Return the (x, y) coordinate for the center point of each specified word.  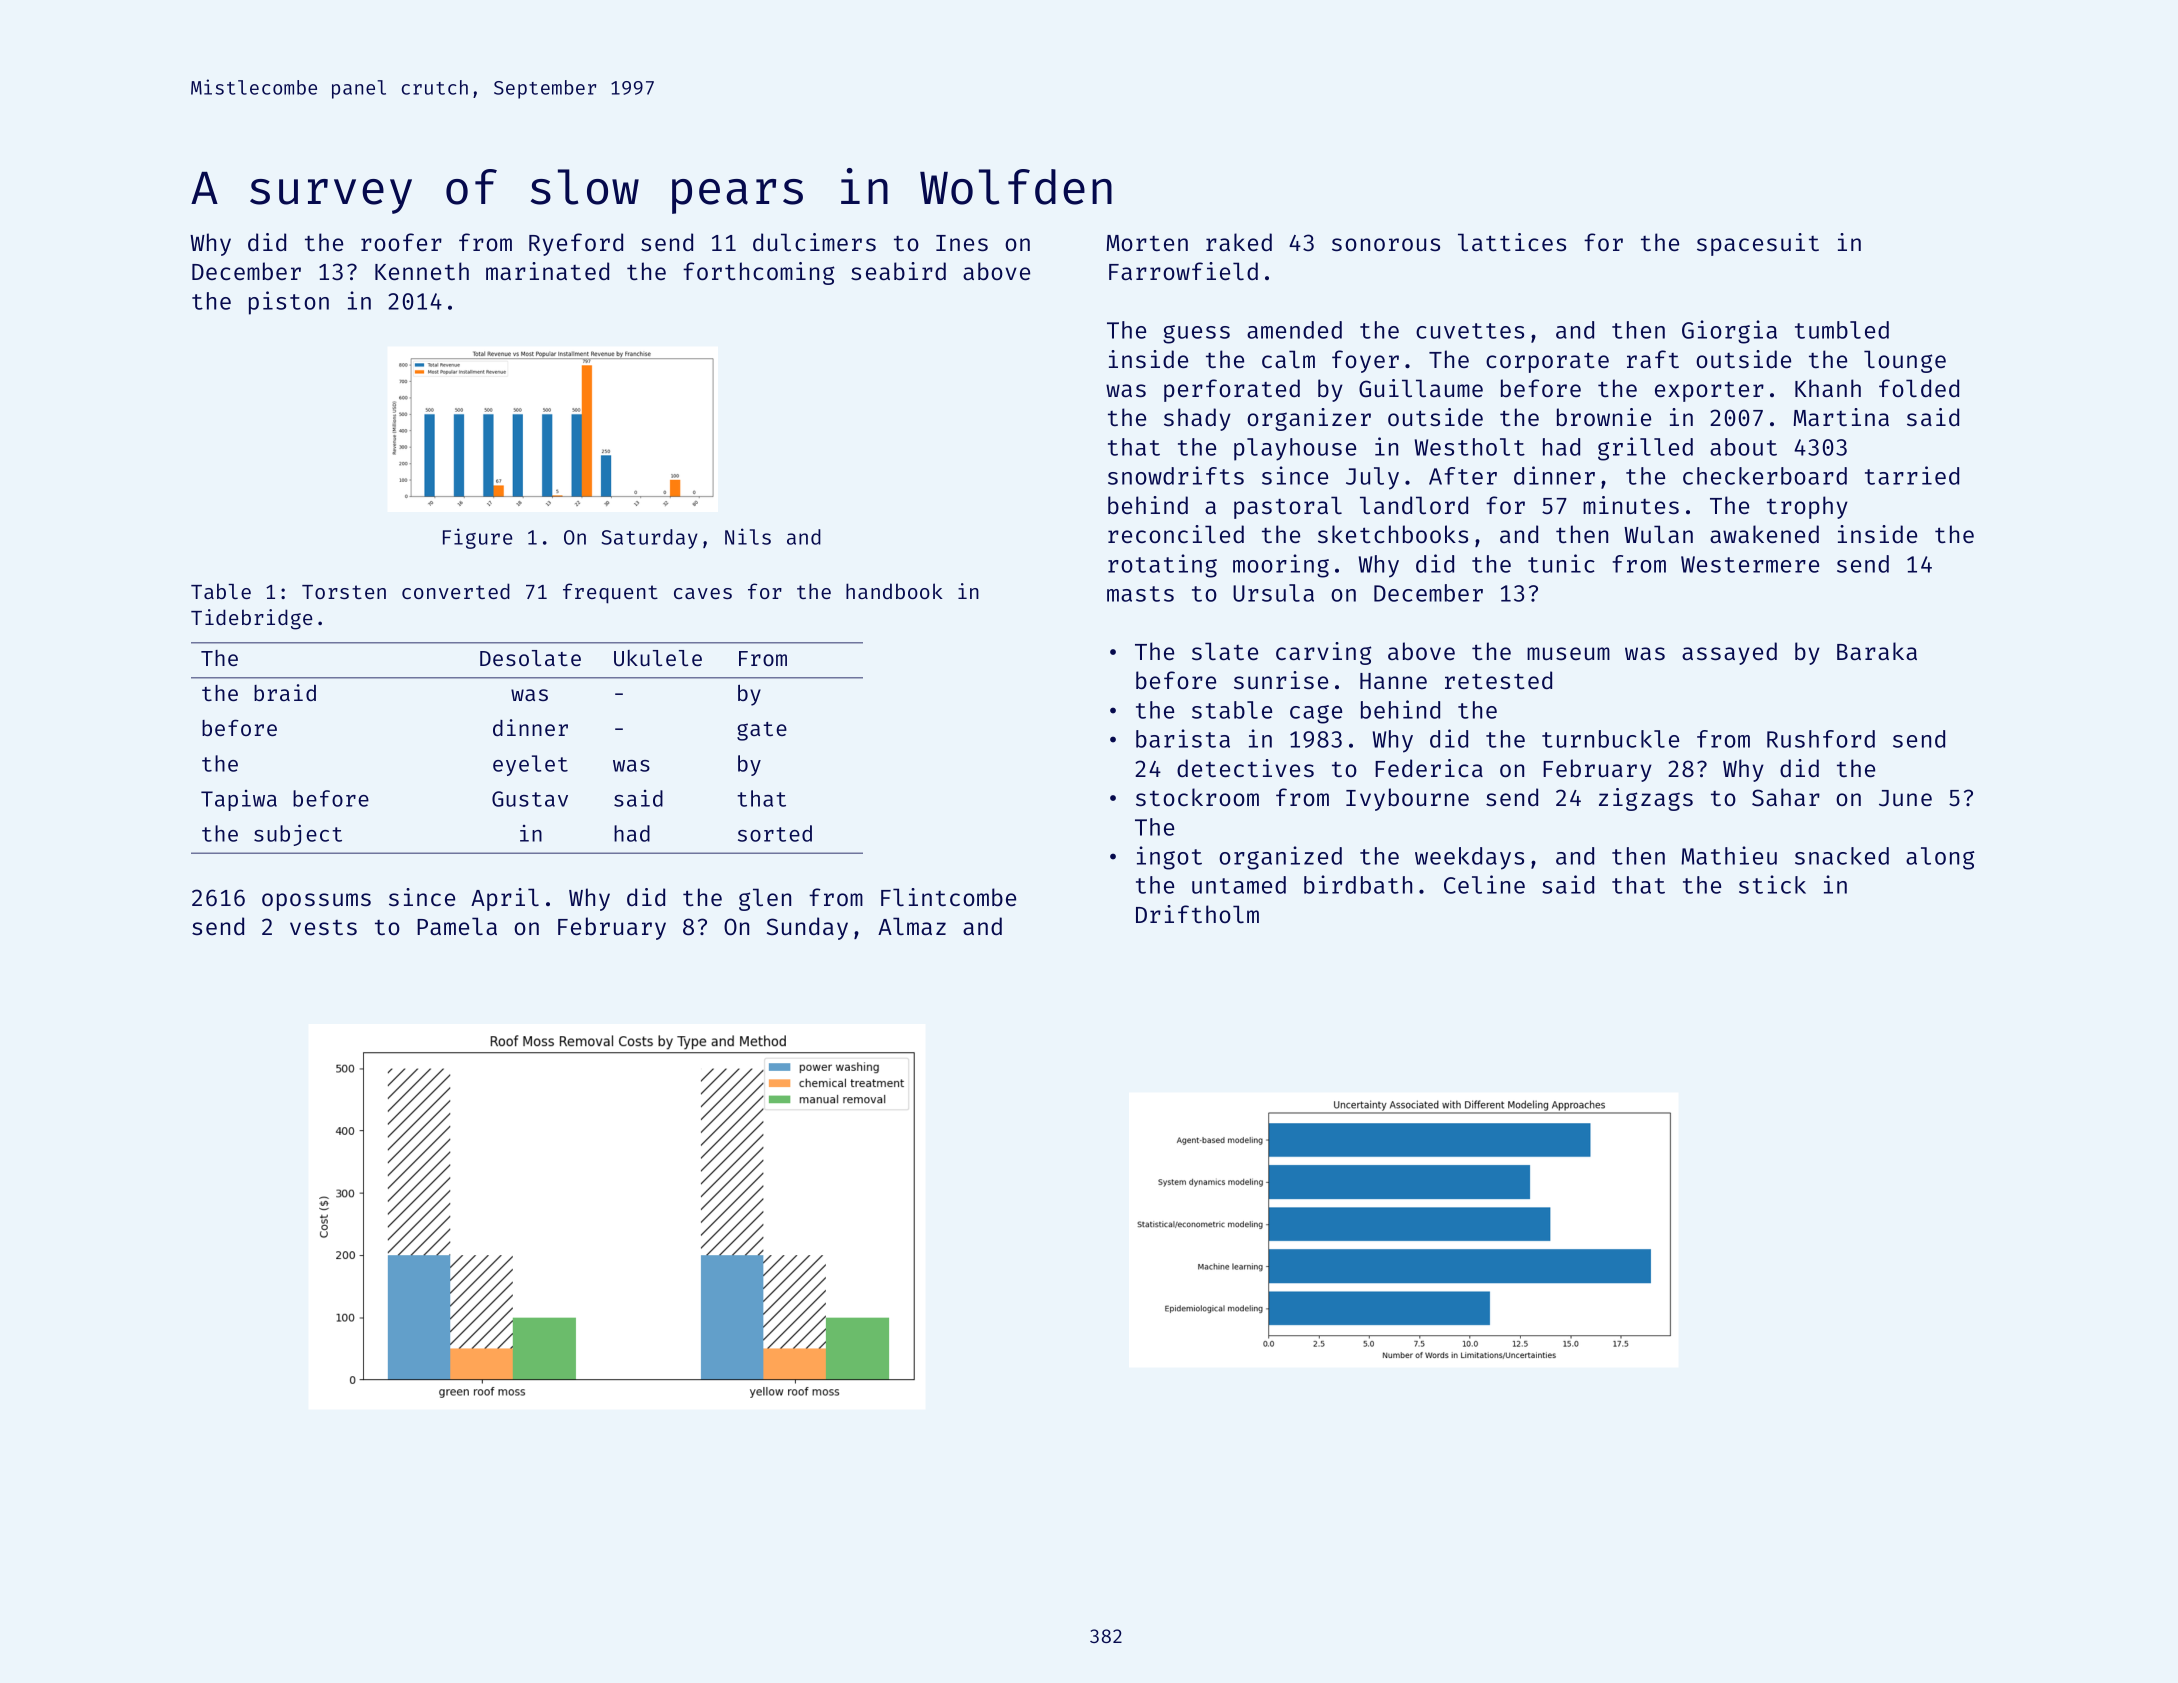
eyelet (530, 765)
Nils (748, 536)
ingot (1169, 858)
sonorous (1386, 244)
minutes (1631, 505)
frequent (610, 593)
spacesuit (1758, 244)
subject (298, 835)
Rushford (1821, 739)
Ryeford (576, 244)
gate (762, 731)
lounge (1905, 361)
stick (1772, 884)
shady (1197, 419)
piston (289, 303)
